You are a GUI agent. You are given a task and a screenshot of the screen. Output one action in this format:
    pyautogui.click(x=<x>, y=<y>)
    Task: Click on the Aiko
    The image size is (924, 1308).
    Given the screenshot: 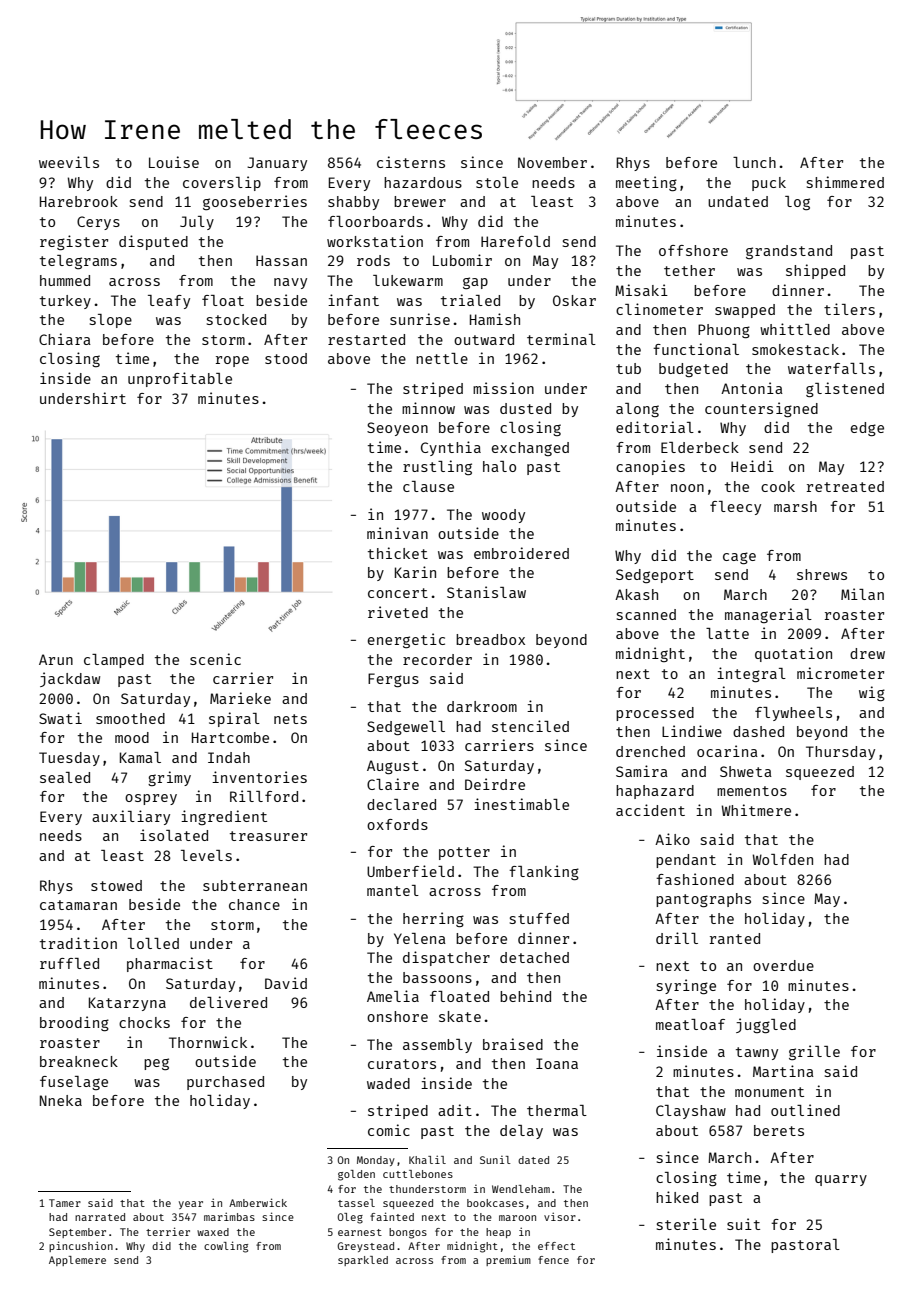 What is the action you would take?
    pyautogui.click(x=672, y=839)
